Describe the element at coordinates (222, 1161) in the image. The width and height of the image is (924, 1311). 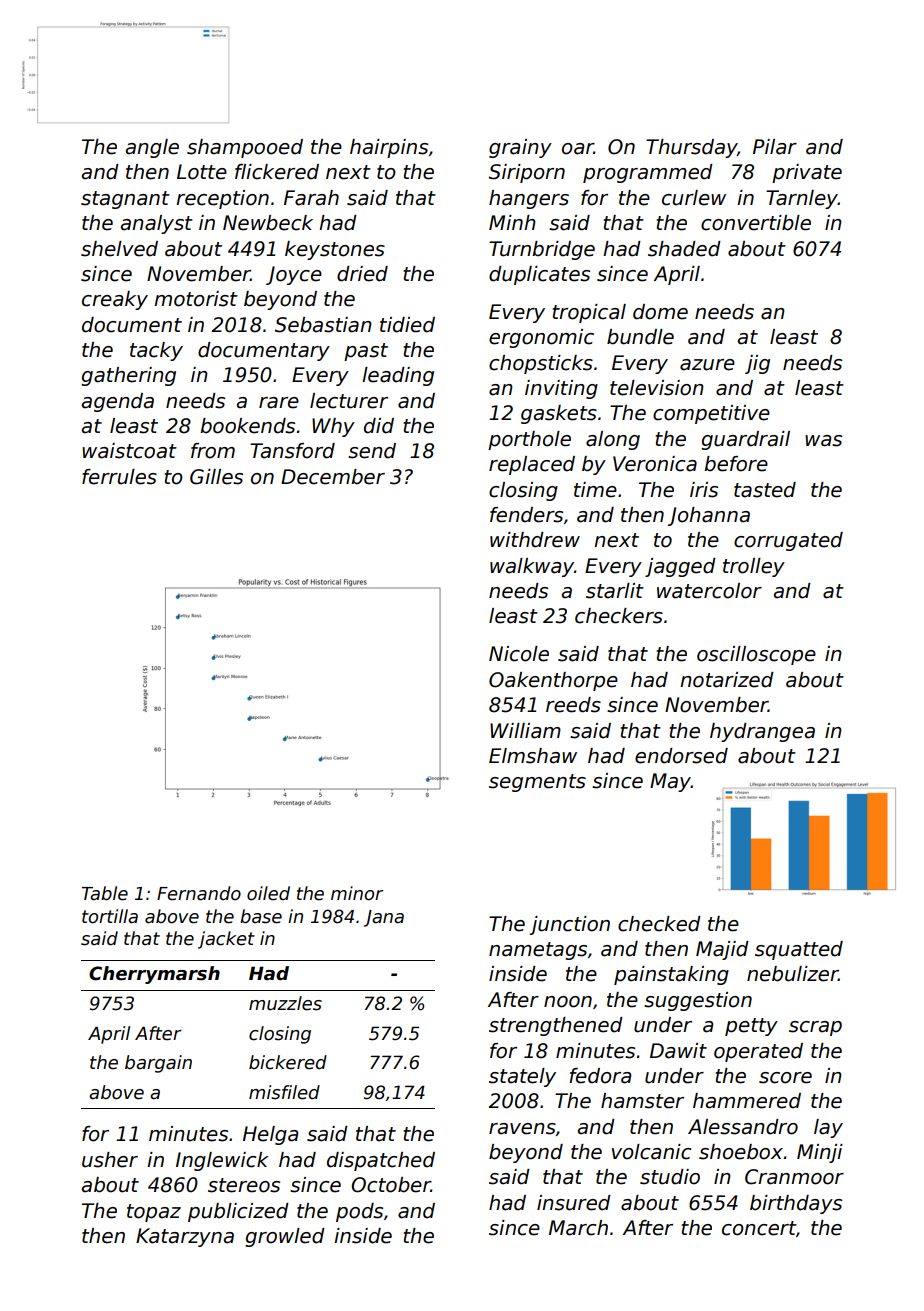
I see `Inglewick` at that location.
